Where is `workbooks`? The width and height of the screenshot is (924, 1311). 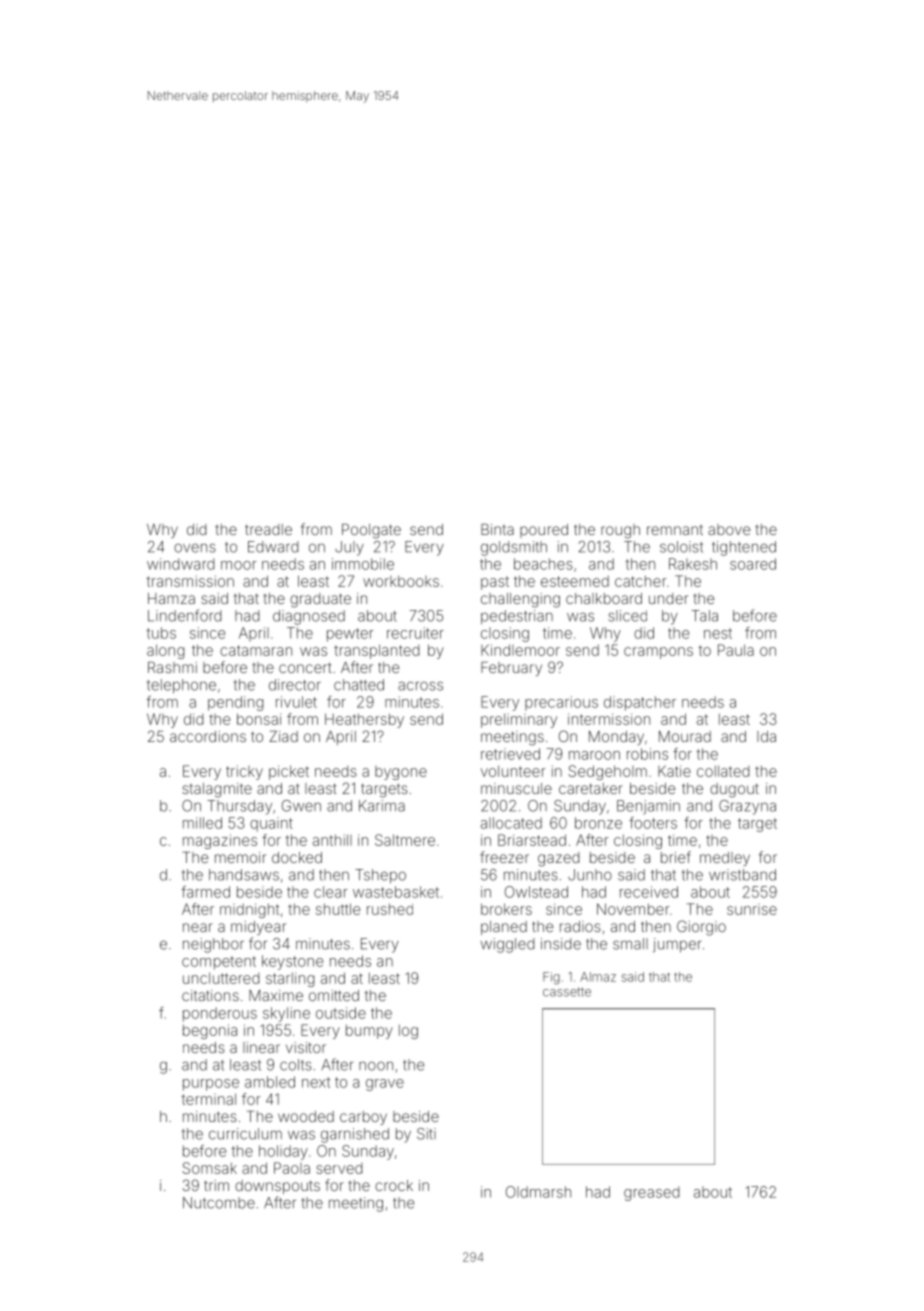
workbooks is located at coordinates (401, 581).
